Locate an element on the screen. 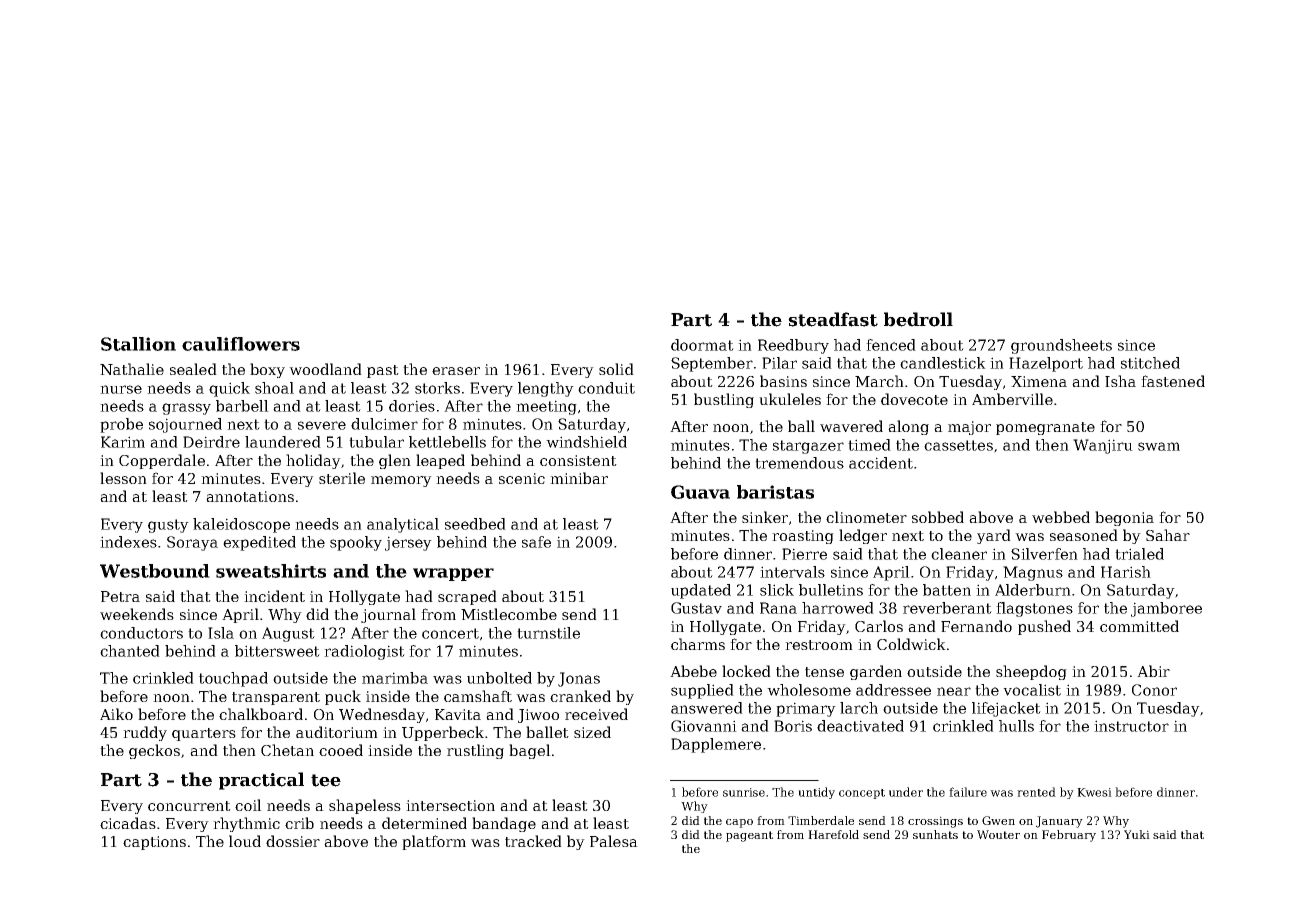 The width and height of the screenshot is (1308, 924). Palesa is located at coordinates (614, 841).
